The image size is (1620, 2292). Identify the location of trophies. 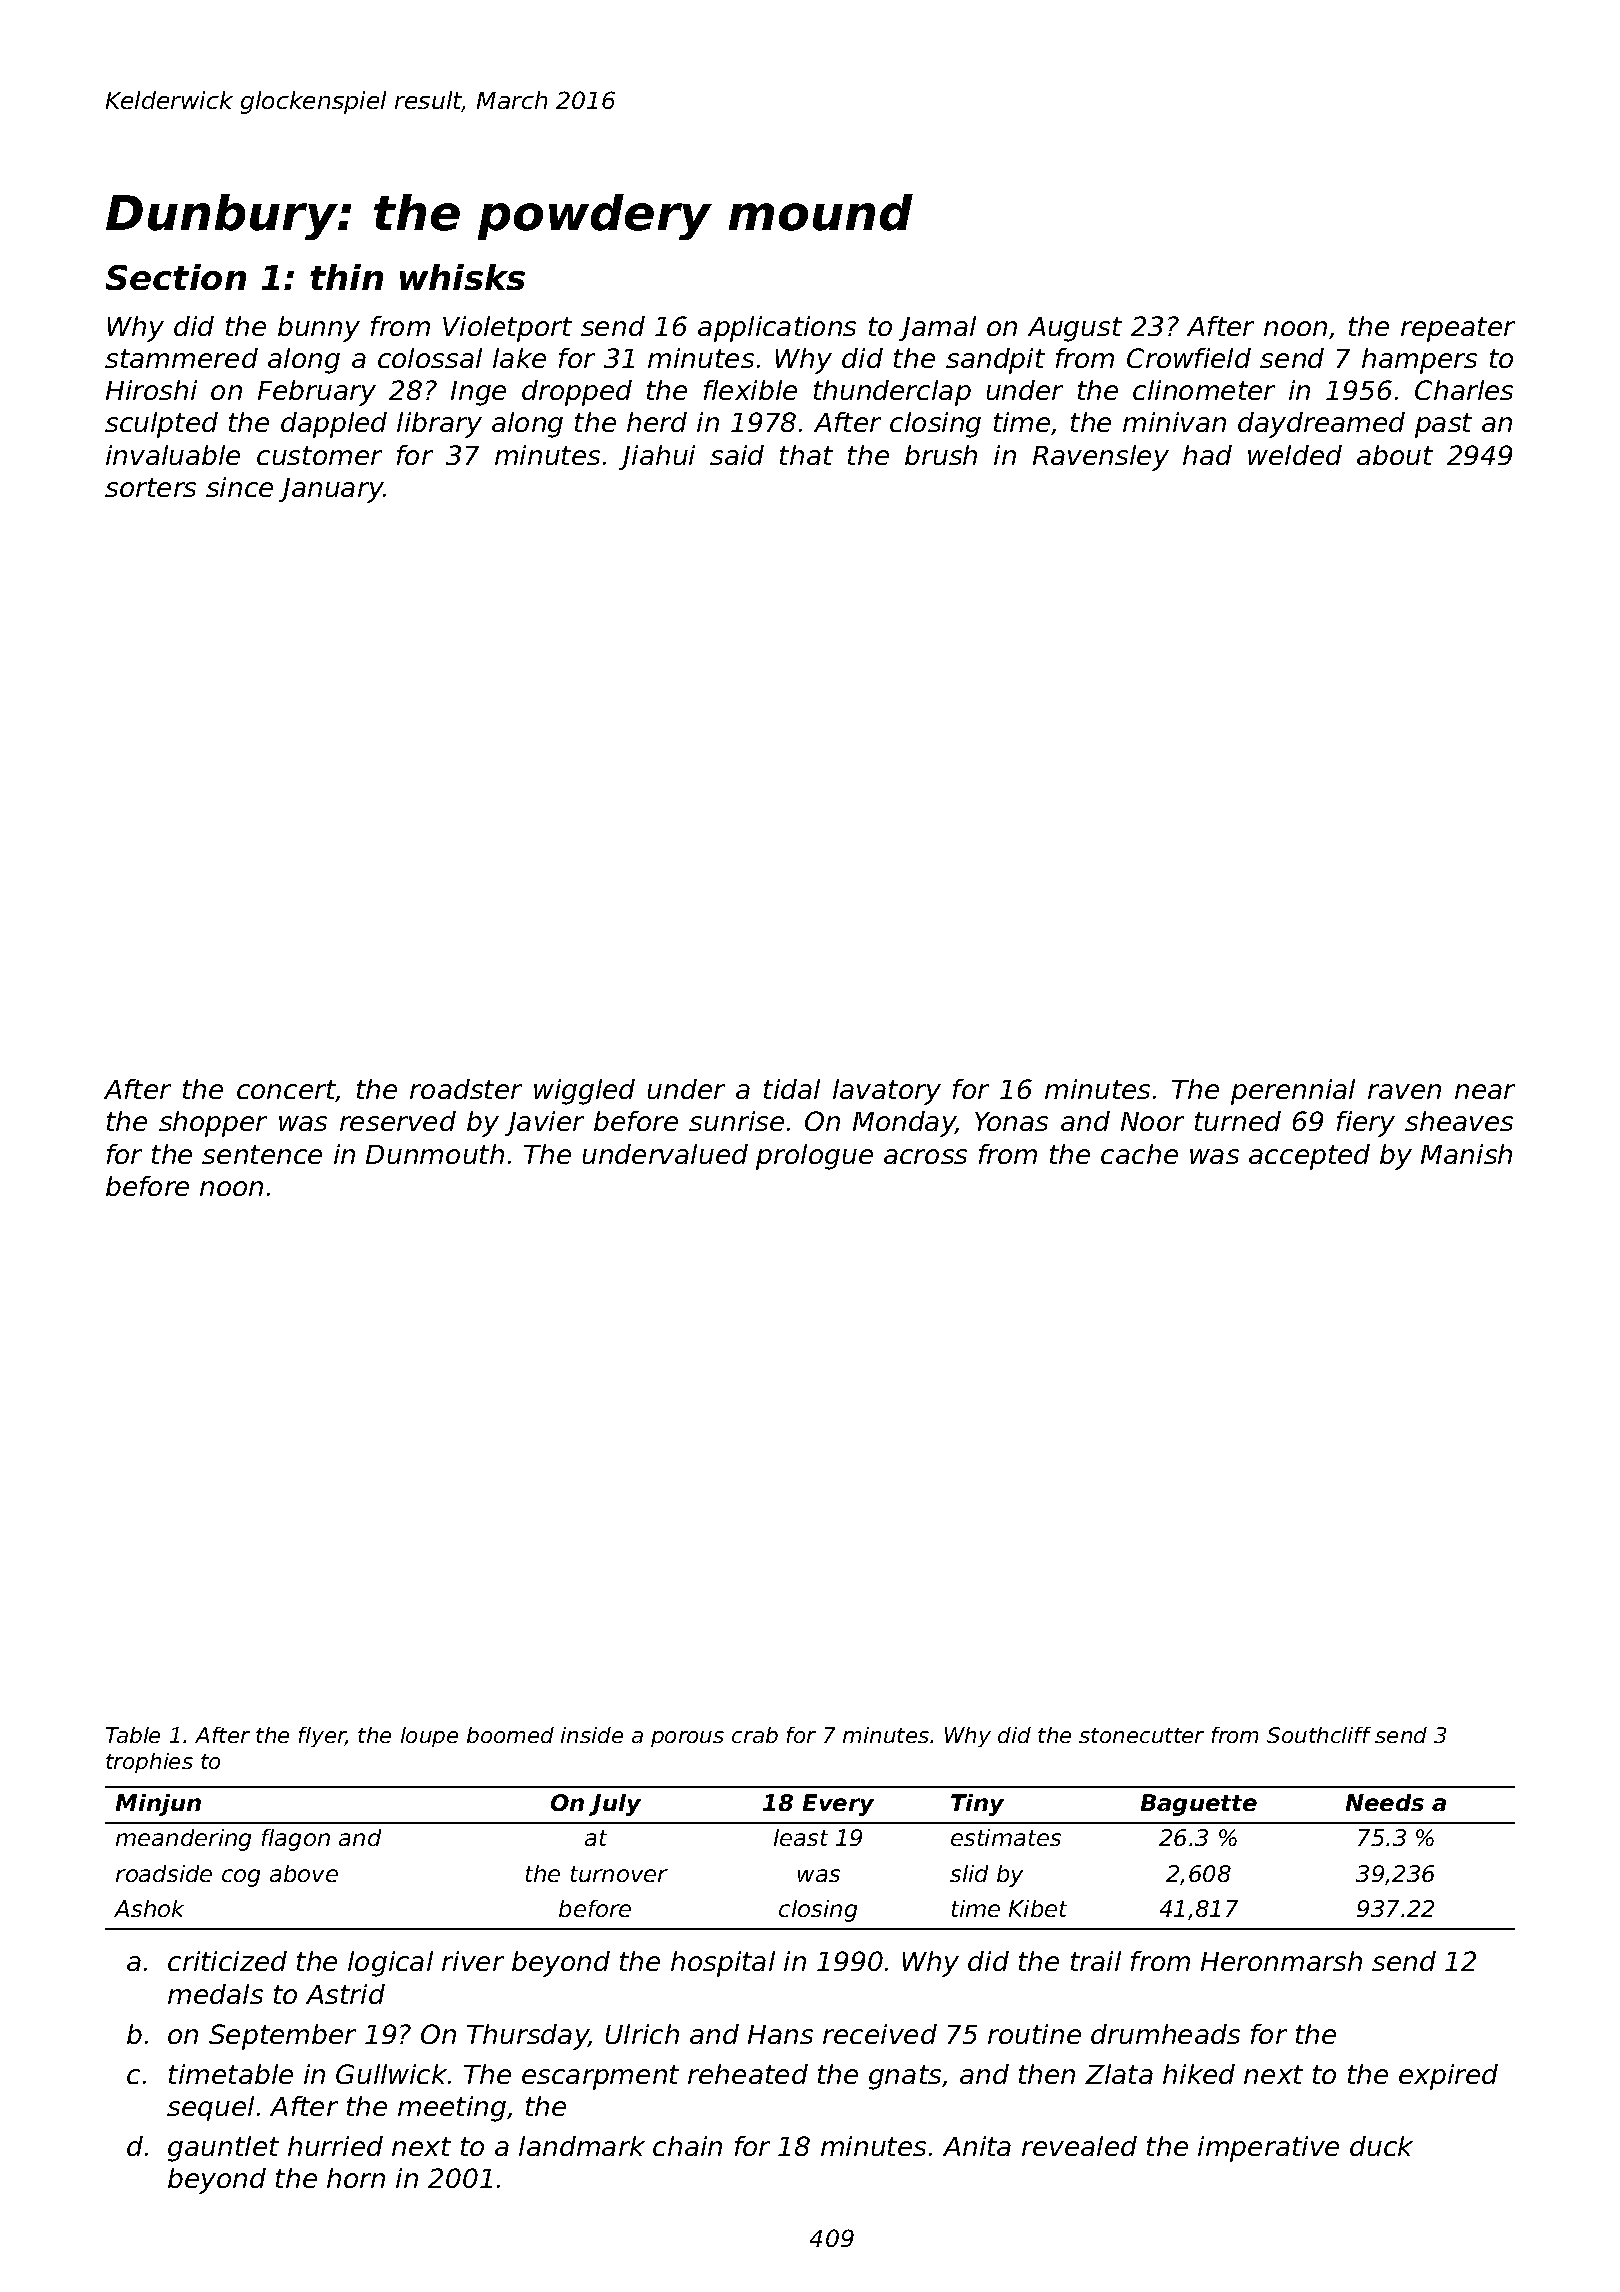
(149, 1763).
